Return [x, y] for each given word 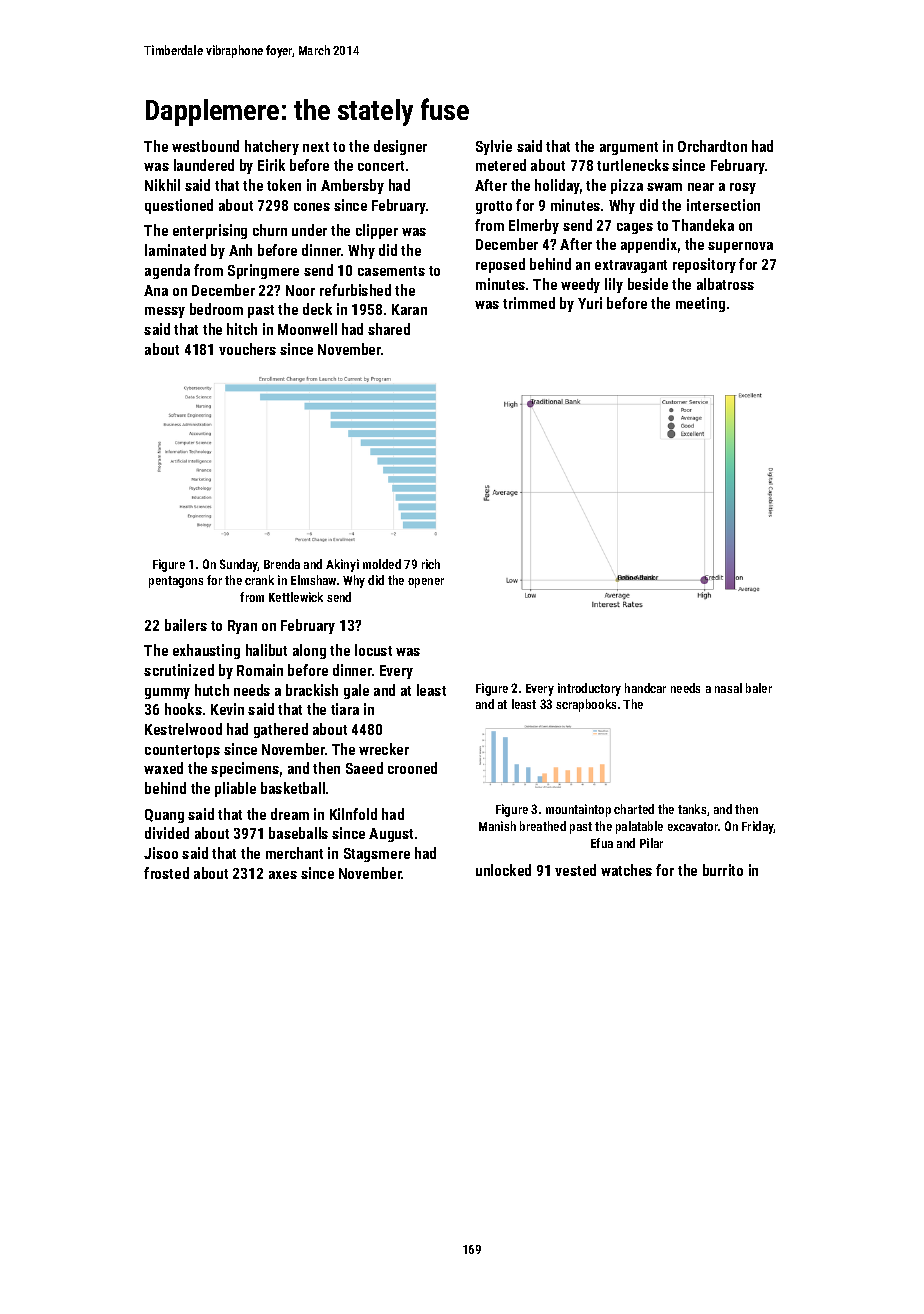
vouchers [247, 349]
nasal [728, 688]
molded [382, 564]
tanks [692, 809]
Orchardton [712, 146]
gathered [281, 730]
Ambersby [352, 186]
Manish [497, 826]
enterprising [210, 231]
